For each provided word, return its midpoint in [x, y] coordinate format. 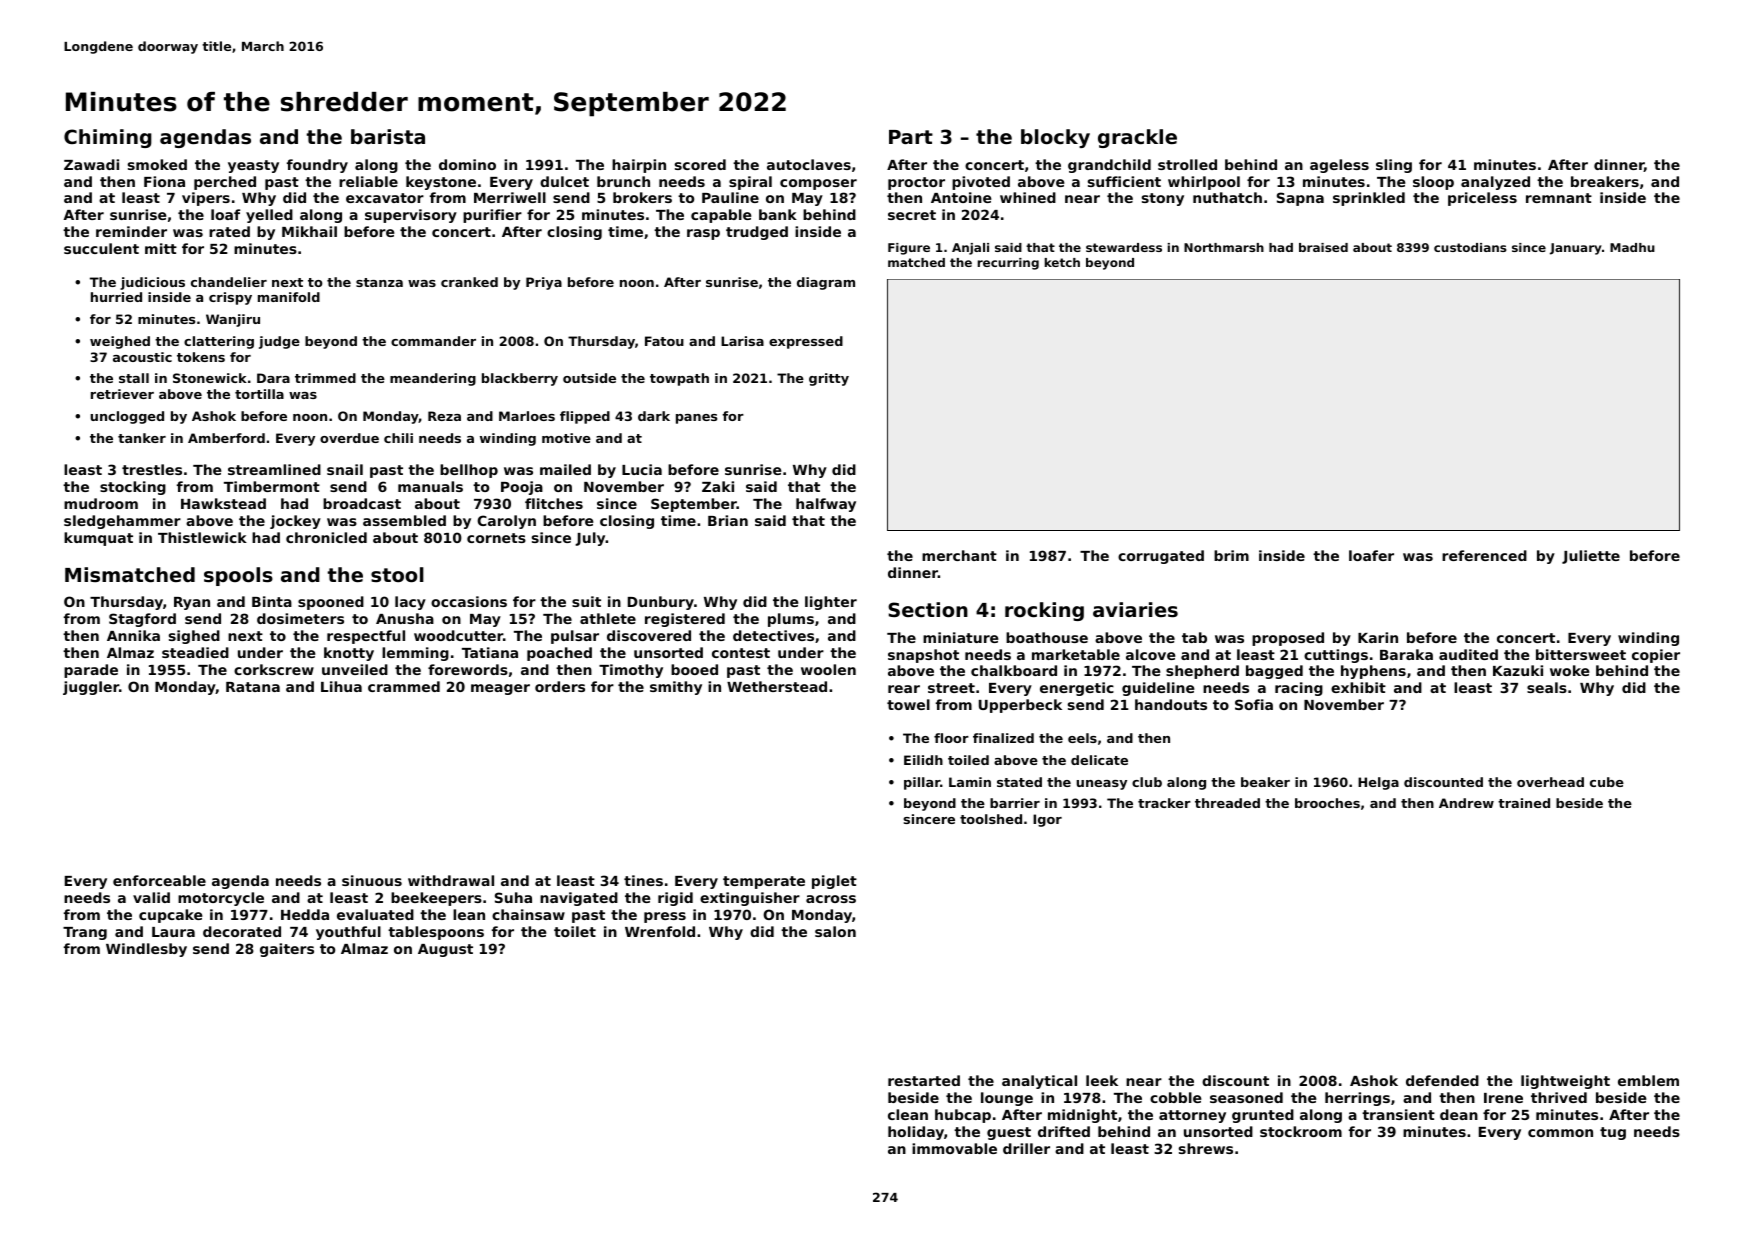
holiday [916, 1133]
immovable [954, 1148]
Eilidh [923, 760]
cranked [469, 282]
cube [1607, 782]
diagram [826, 283]
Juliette [1591, 557]
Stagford [142, 620]
